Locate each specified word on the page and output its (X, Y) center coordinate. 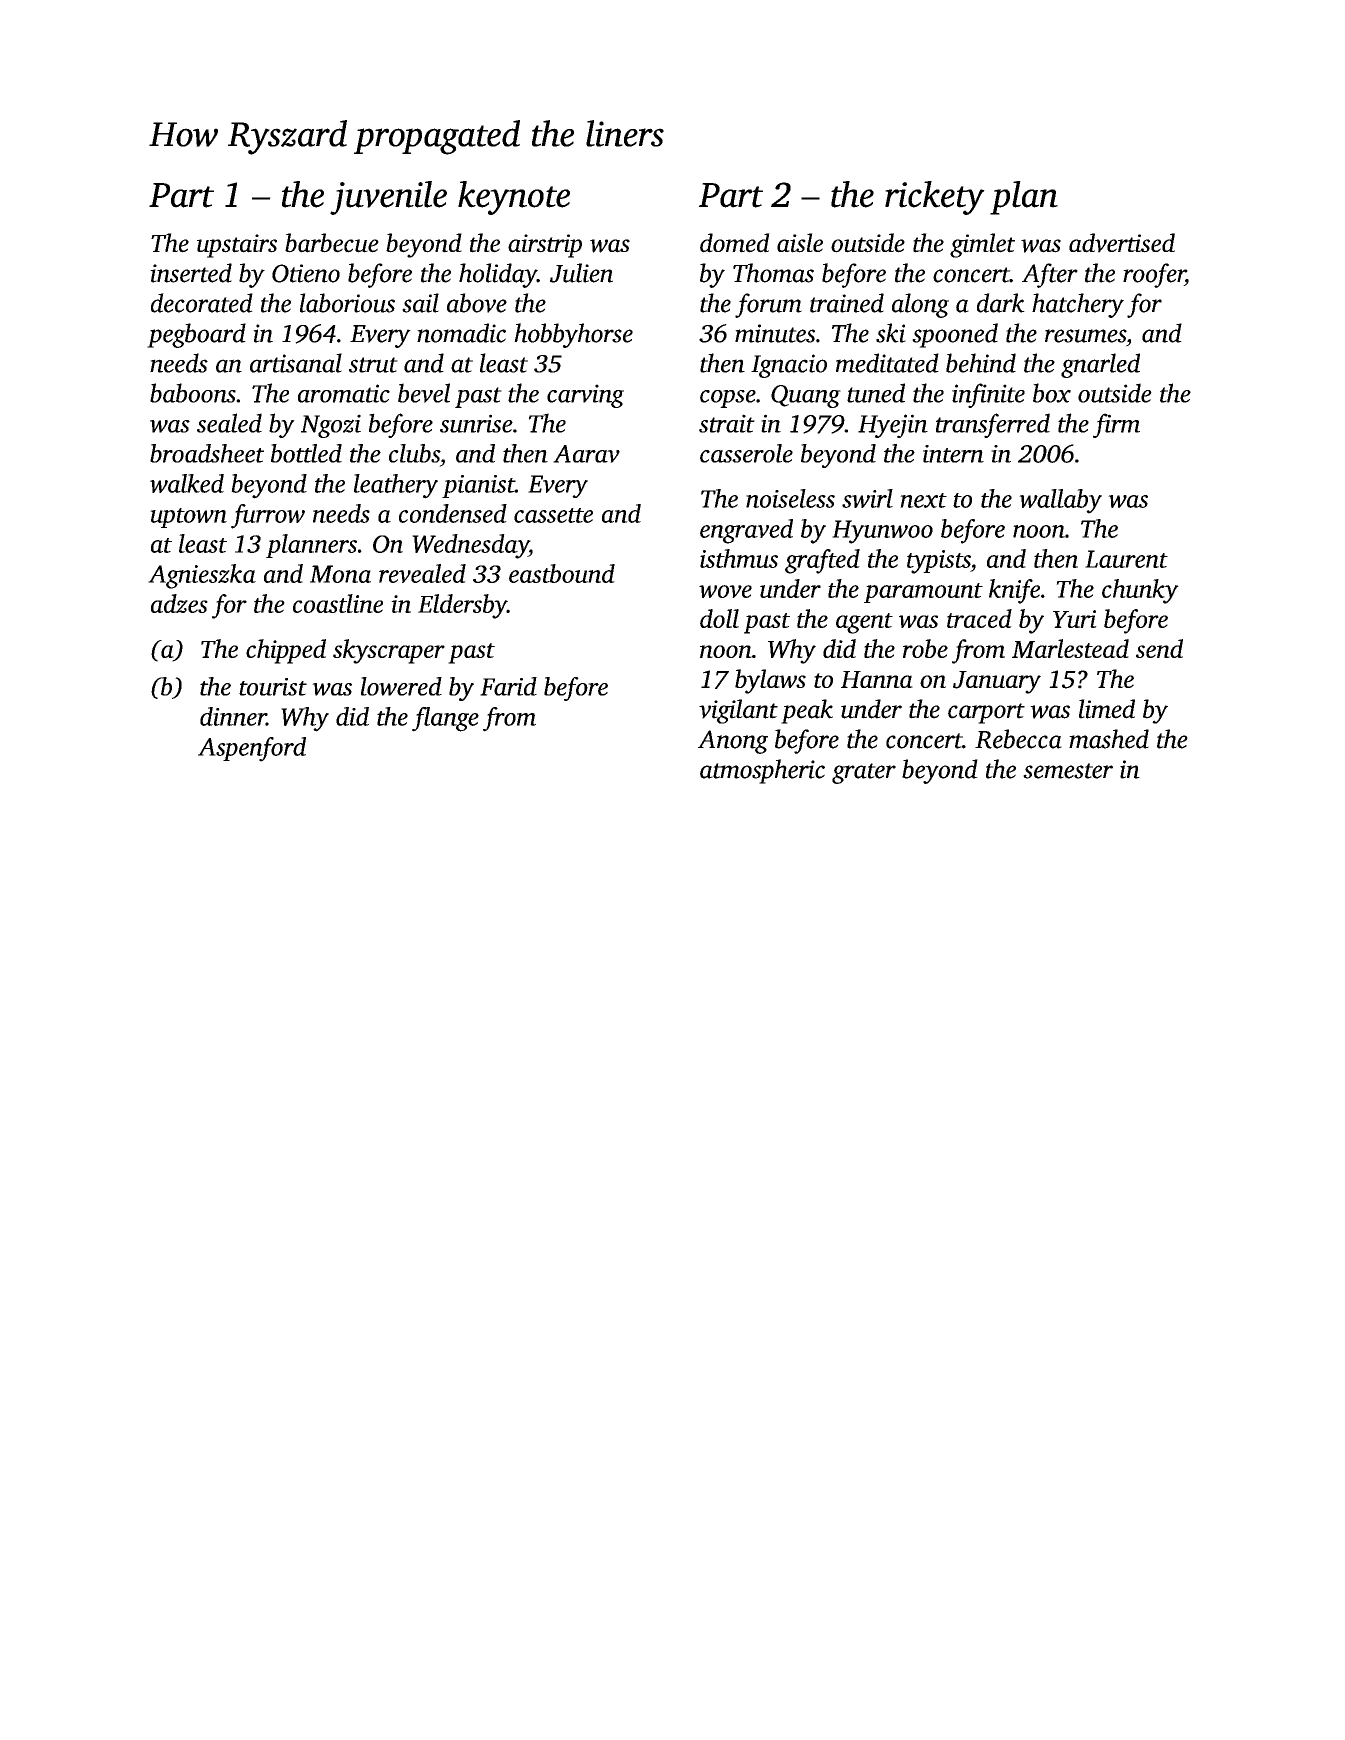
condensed (453, 513)
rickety (935, 198)
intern (953, 454)
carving (585, 396)
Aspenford (252, 749)
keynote (514, 198)
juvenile (388, 198)
